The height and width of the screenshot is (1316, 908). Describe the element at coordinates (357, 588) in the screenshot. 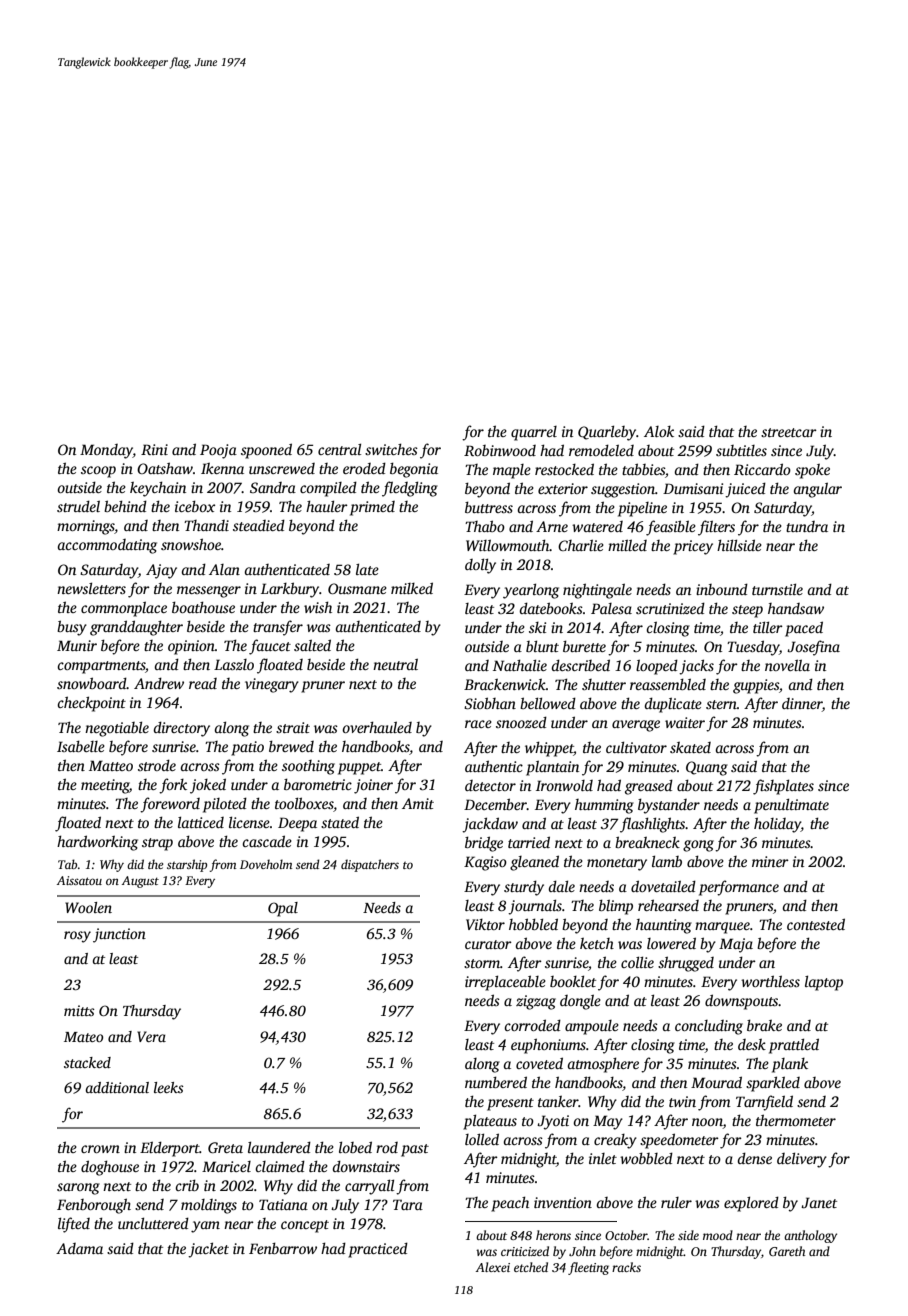

I see `Ousmane` at that location.
